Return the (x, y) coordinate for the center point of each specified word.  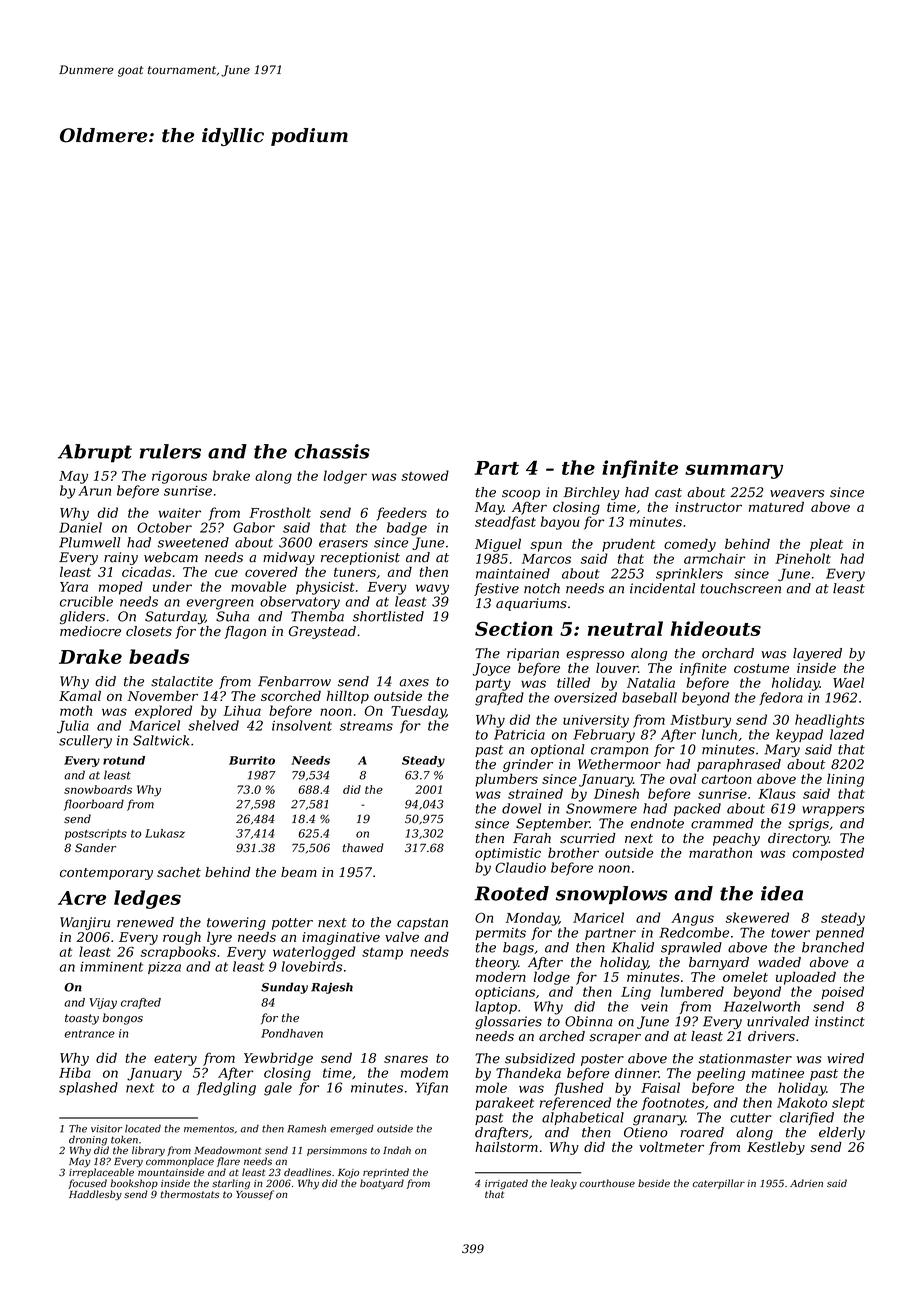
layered (817, 654)
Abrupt (95, 453)
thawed (363, 847)
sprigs (808, 824)
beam (299, 872)
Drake (90, 656)
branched (833, 947)
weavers (797, 494)
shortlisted (388, 616)
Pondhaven (292, 1033)
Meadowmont (228, 1150)
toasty (82, 1019)
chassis (332, 451)
